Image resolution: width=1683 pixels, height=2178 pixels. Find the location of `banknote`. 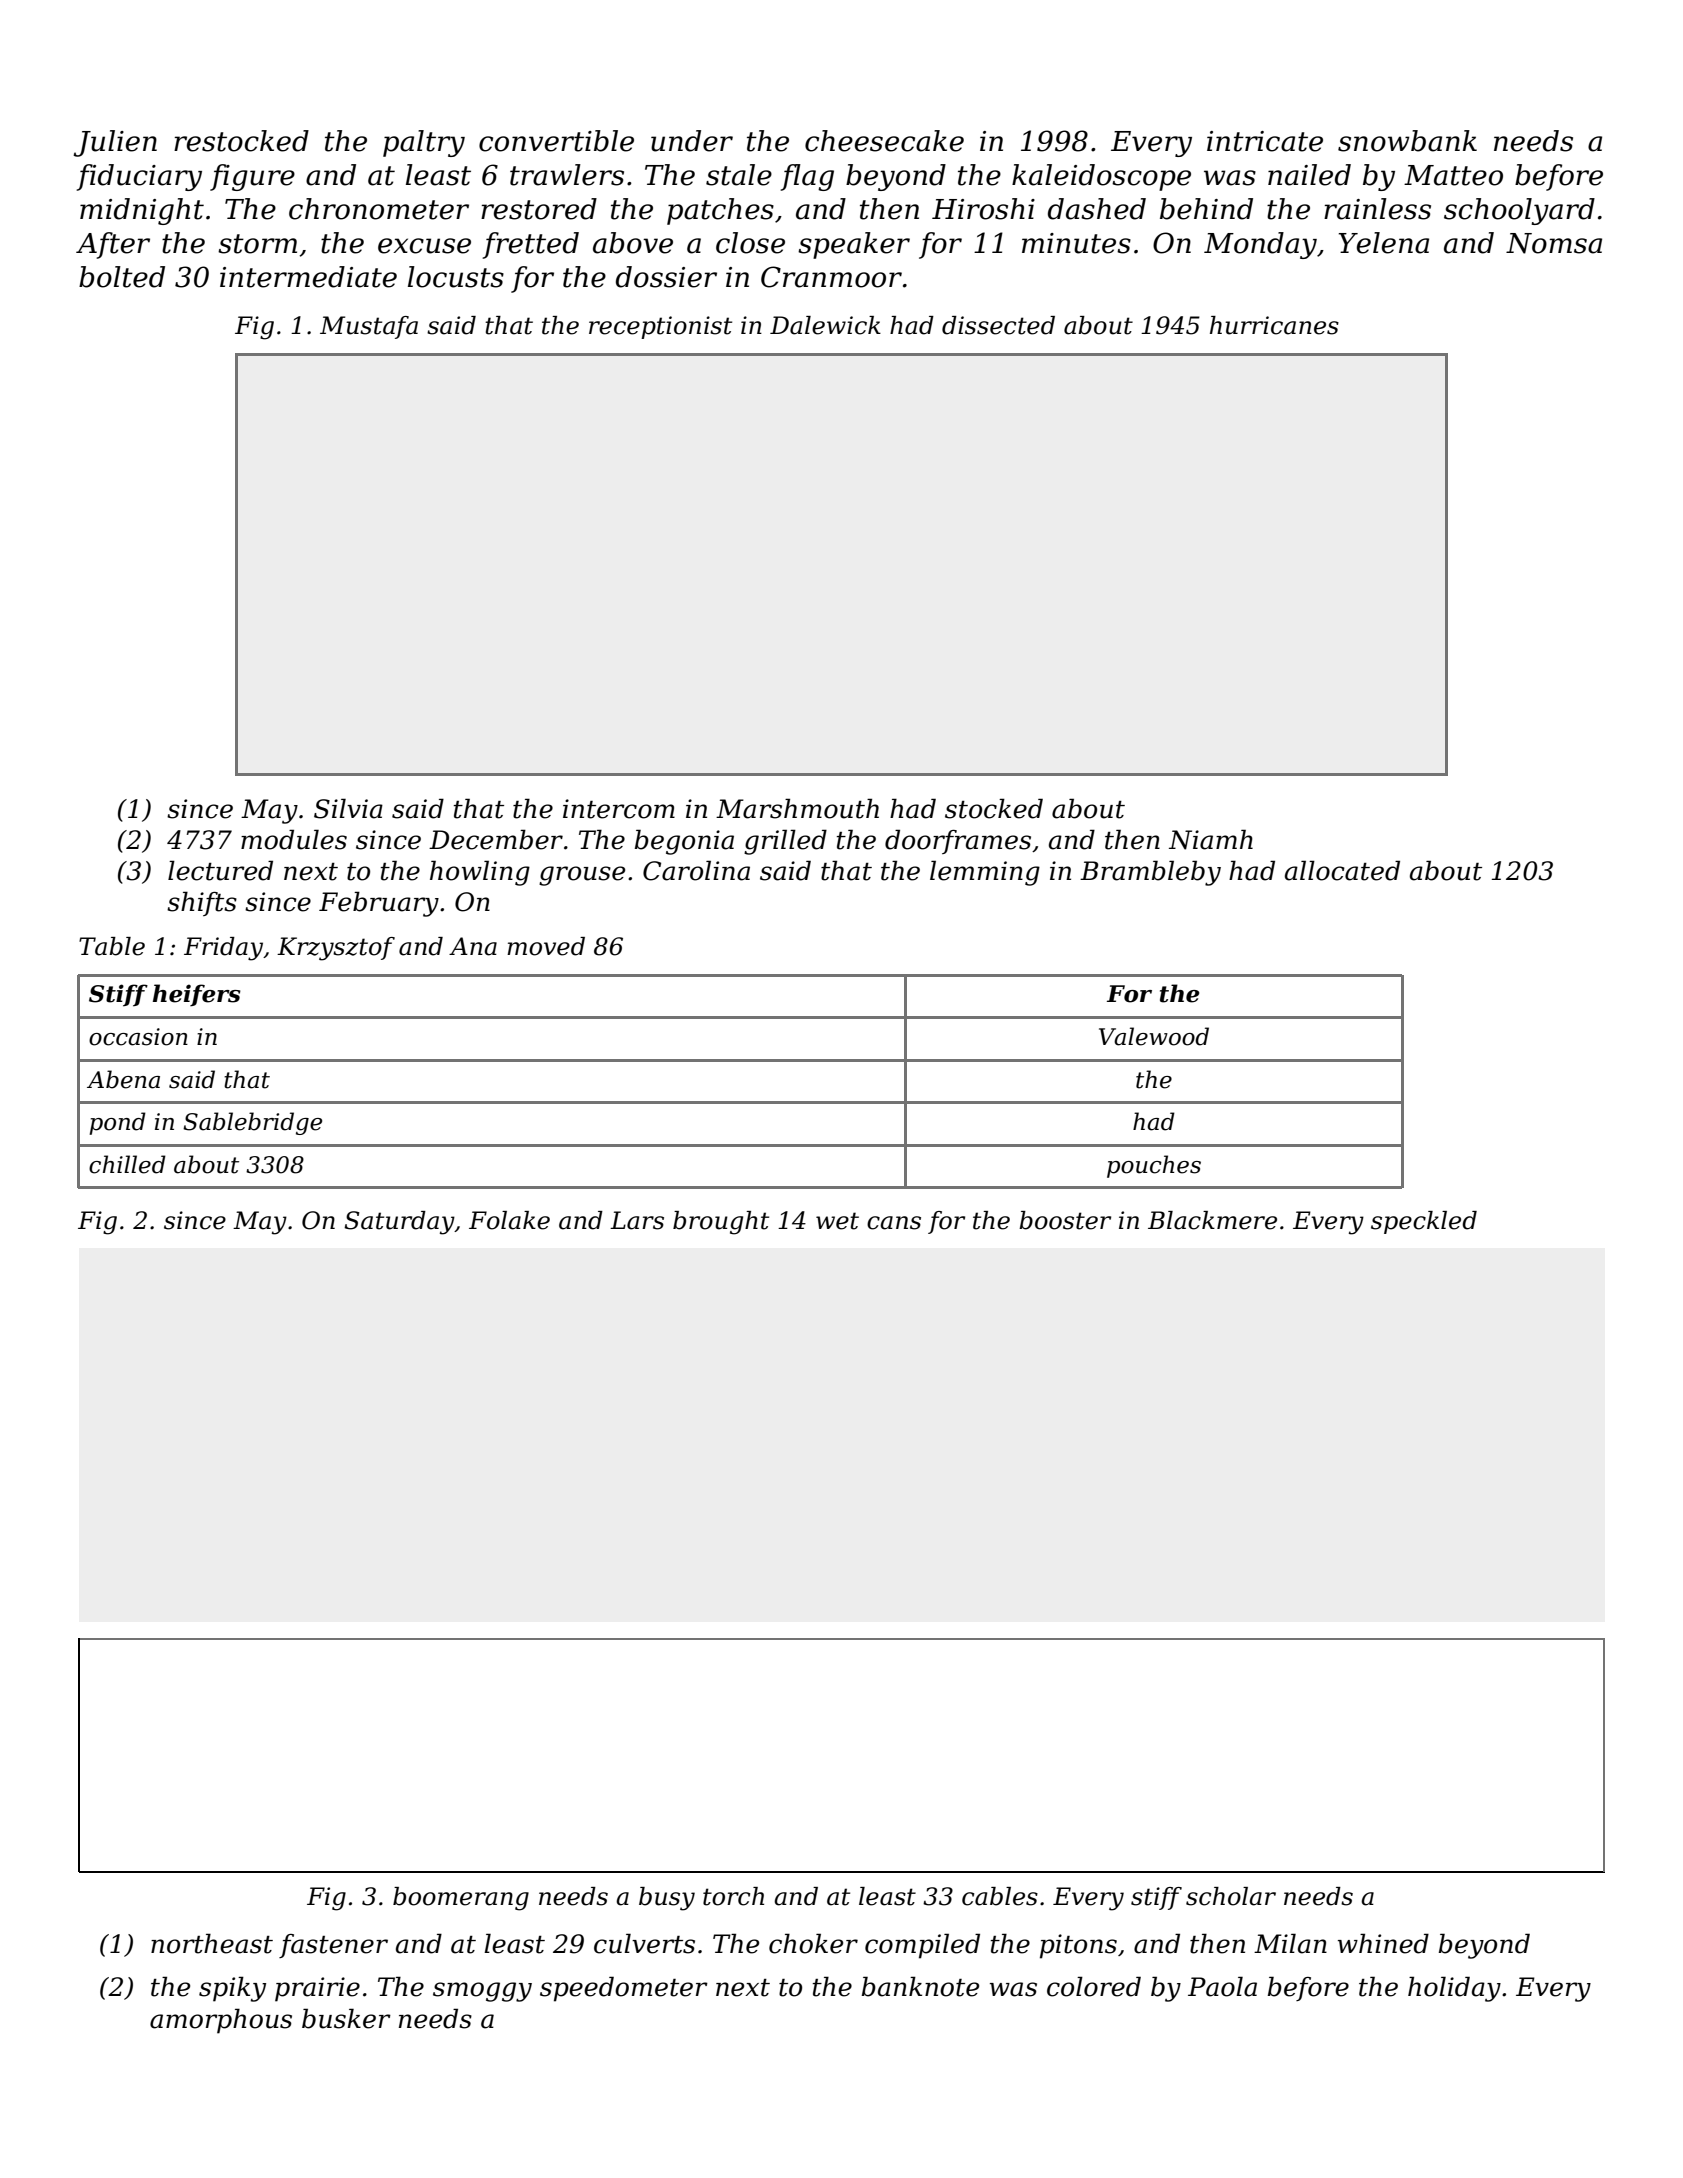

banknote is located at coordinates (920, 1986).
